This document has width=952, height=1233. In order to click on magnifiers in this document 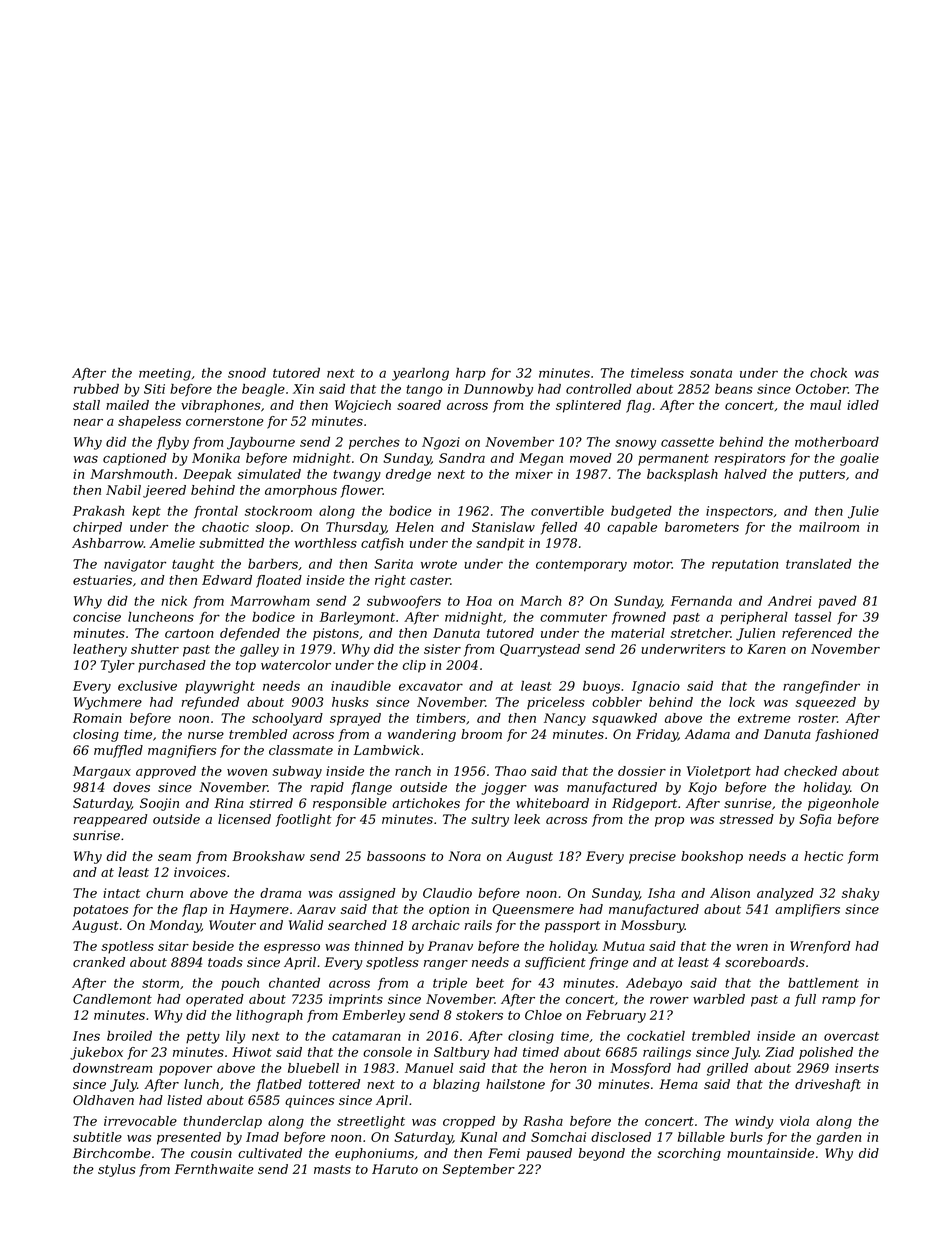, I will do `click(182, 751)`.
